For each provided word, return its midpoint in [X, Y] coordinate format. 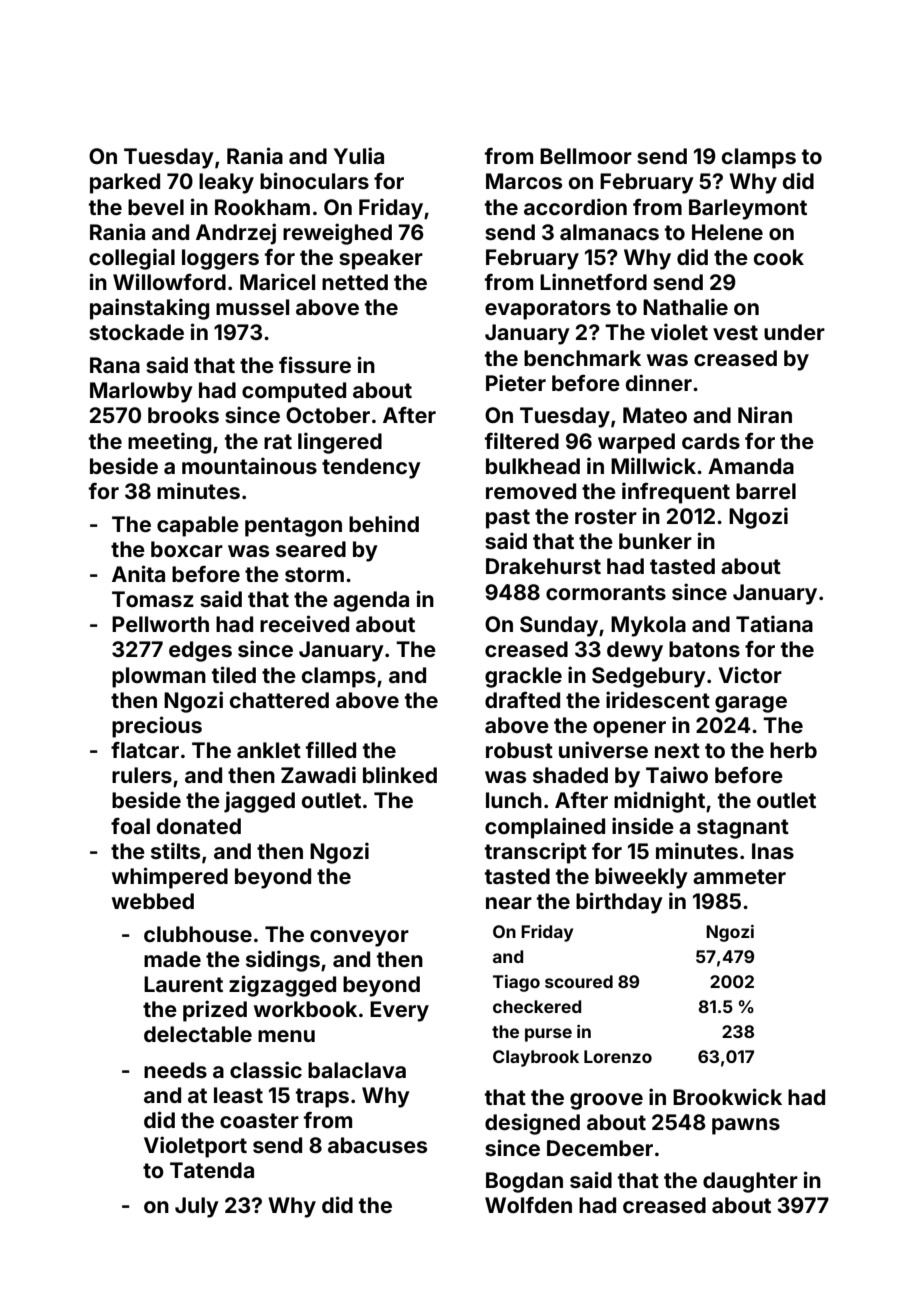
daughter [750, 1182]
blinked [400, 774]
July [197, 1207]
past [508, 519]
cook [779, 257]
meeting [169, 443]
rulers [142, 775]
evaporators [548, 310]
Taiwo [677, 774]
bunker [655, 541]
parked [125, 183]
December [600, 1148]
